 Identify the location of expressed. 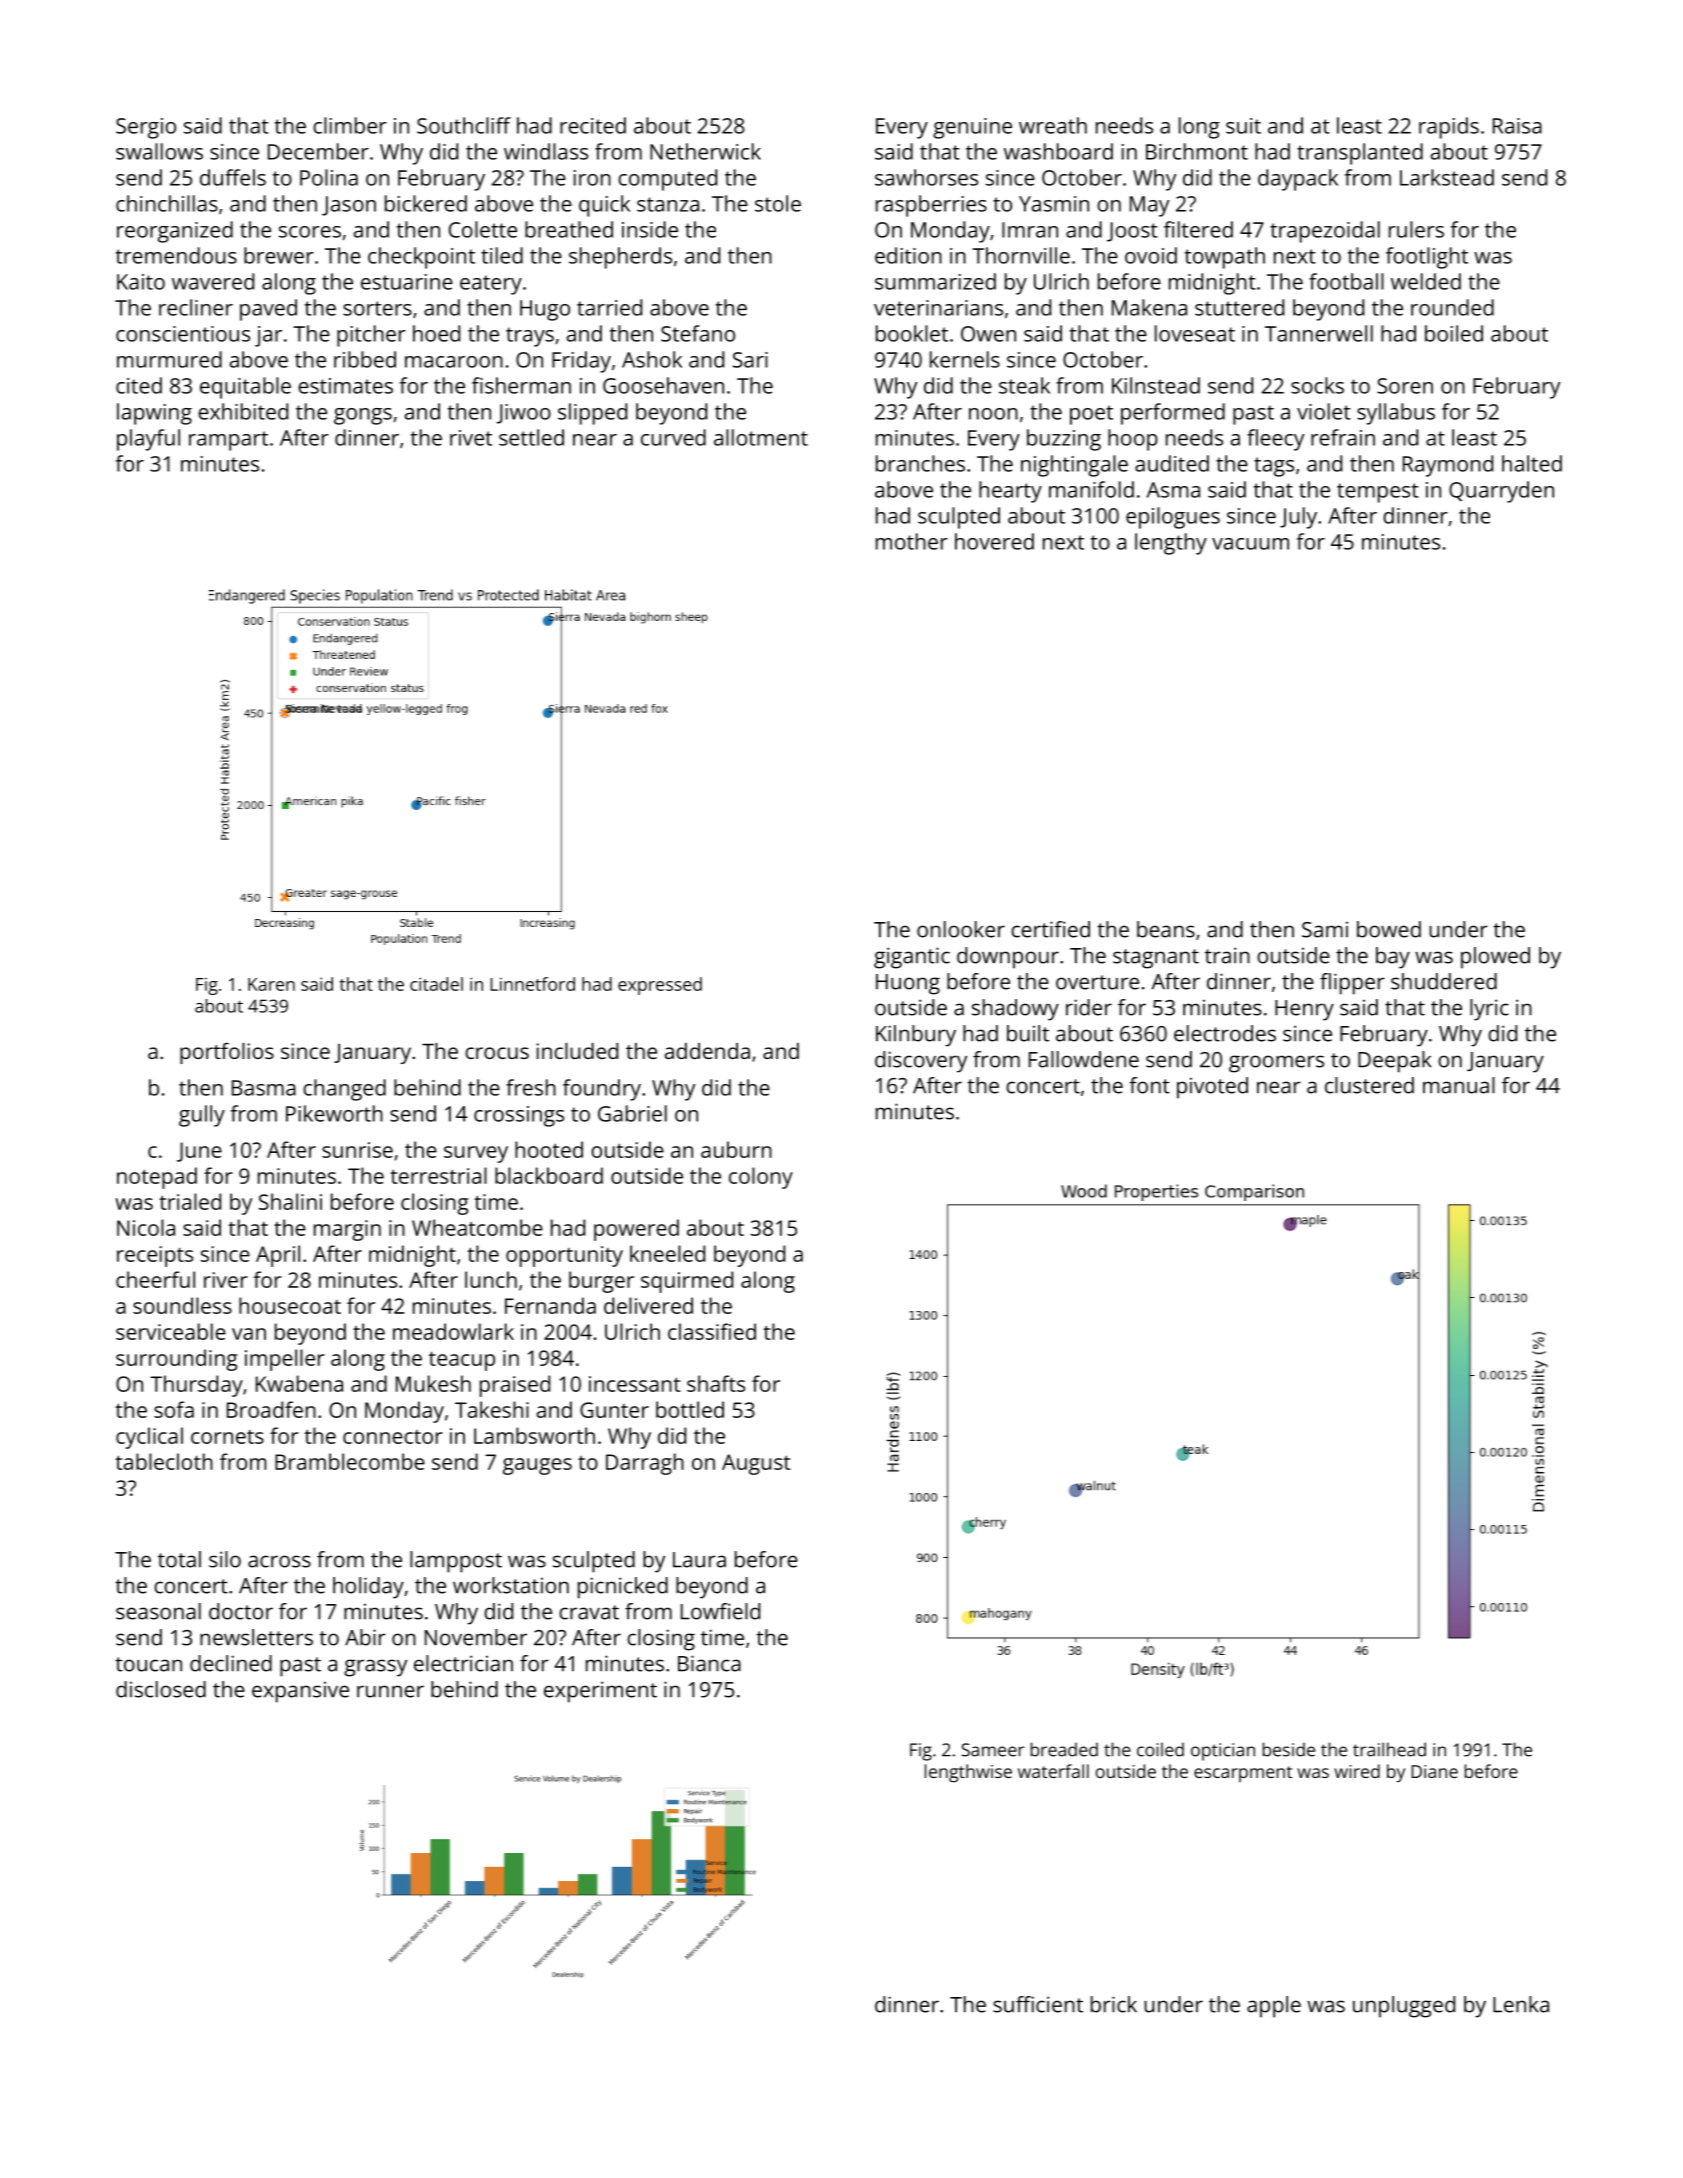
(660, 986).
